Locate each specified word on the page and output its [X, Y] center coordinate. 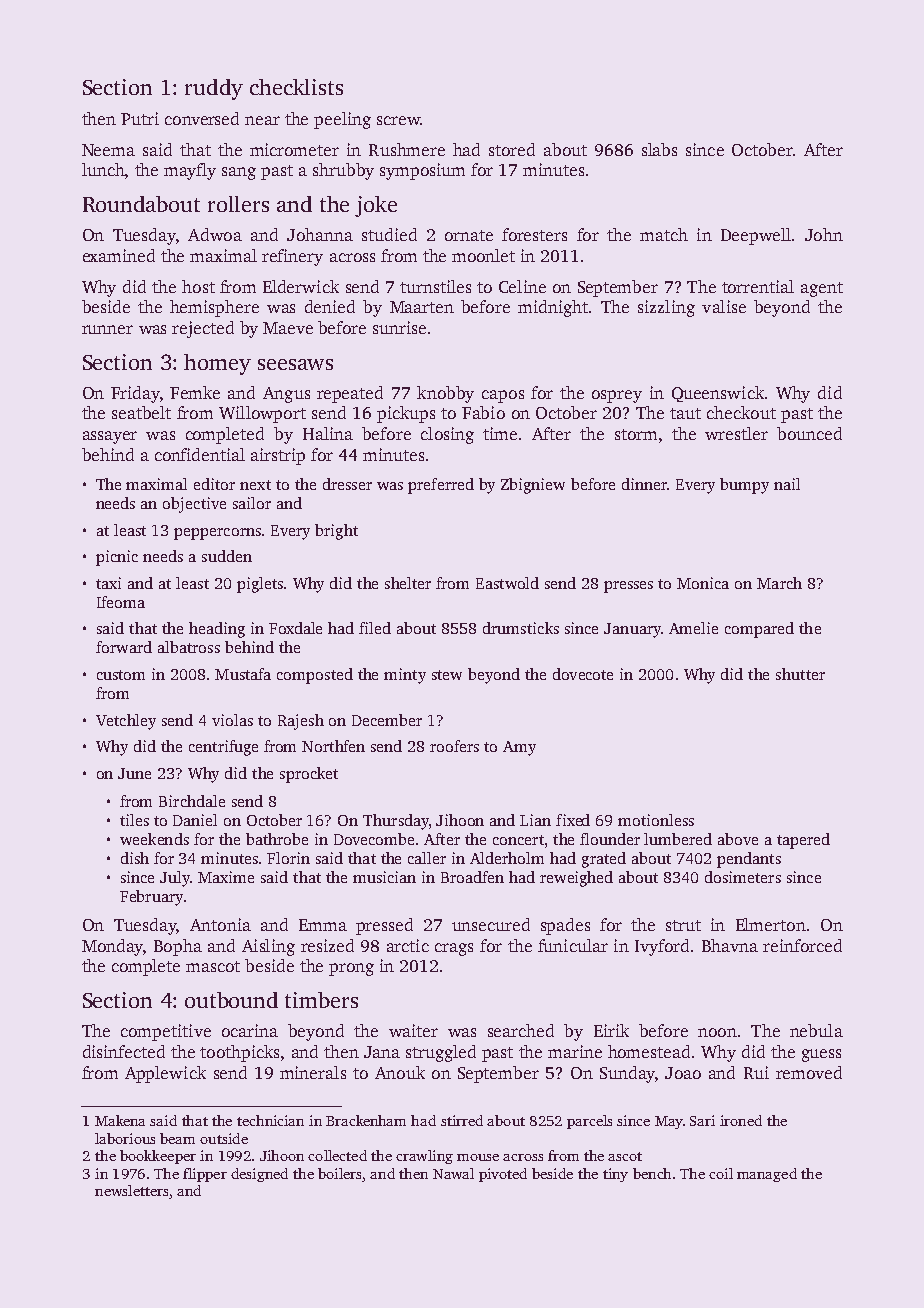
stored [512, 149]
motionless [656, 820]
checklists [296, 87]
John [824, 234]
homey [217, 364]
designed [259, 1175]
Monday [112, 947]
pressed [384, 926]
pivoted [503, 1175]
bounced [809, 433]
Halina [328, 433]
